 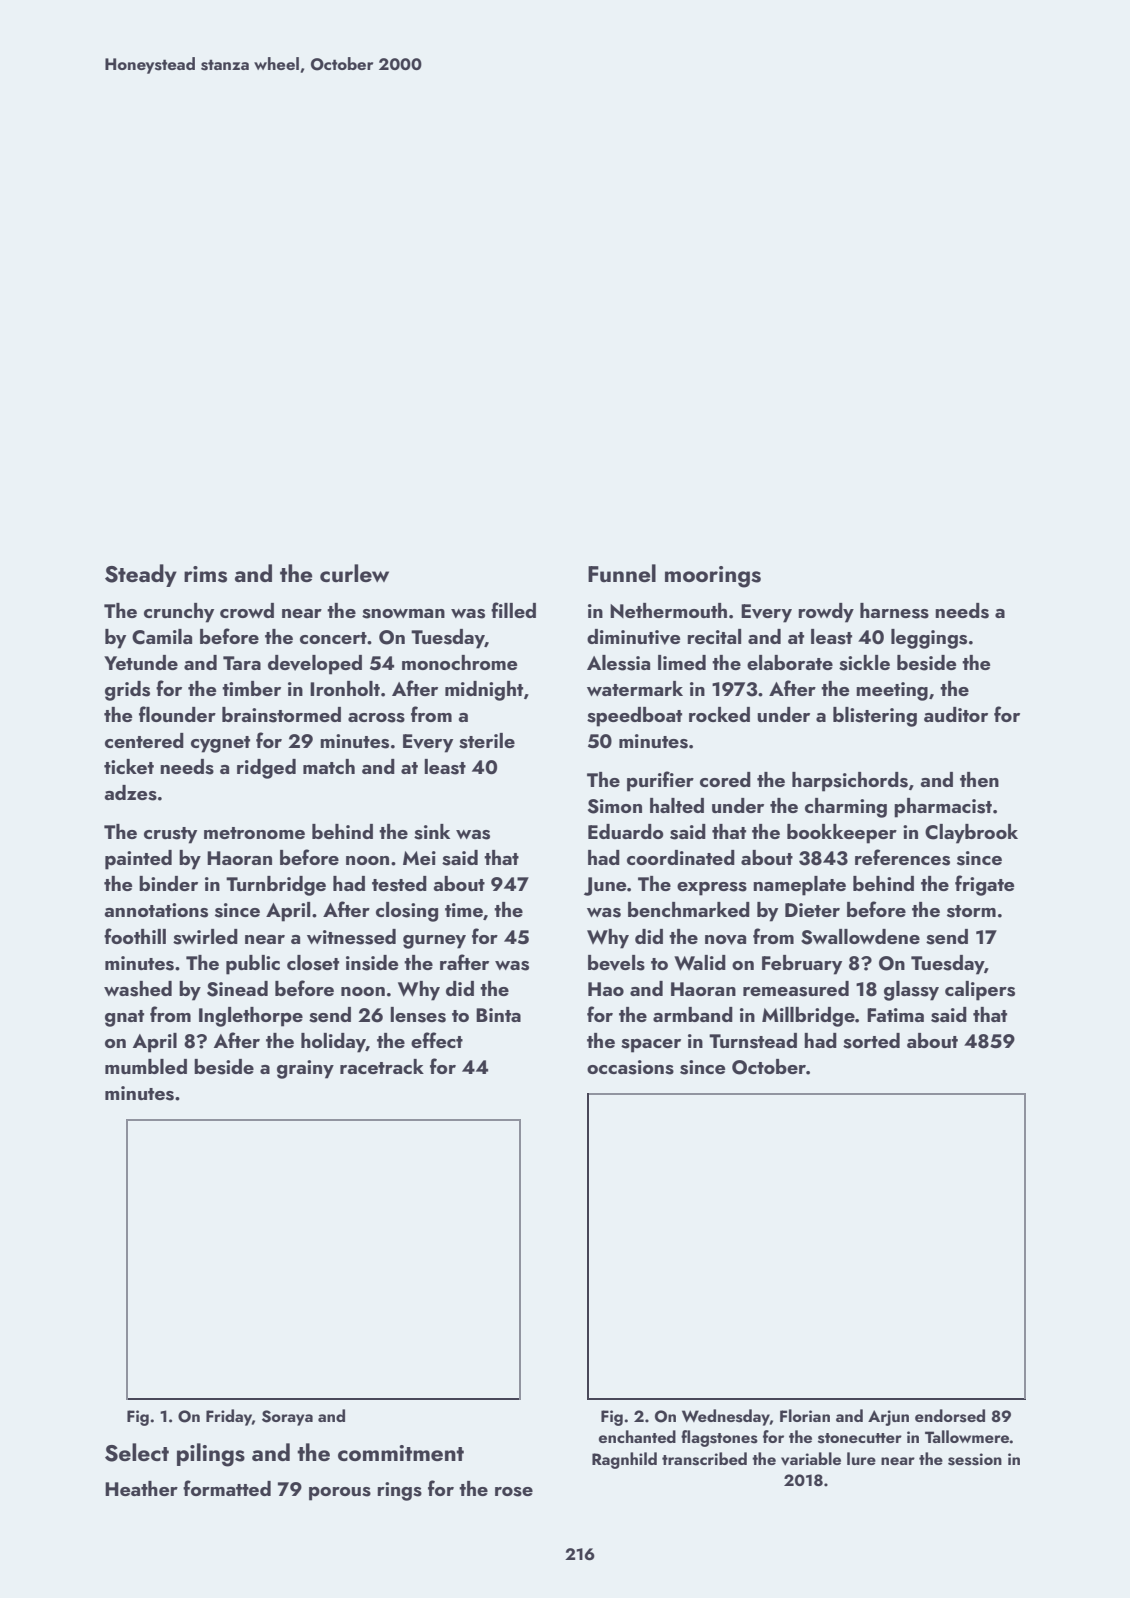 What do you see at coordinates (894, 611) in the page?
I see `harness` at bounding box center [894, 611].
